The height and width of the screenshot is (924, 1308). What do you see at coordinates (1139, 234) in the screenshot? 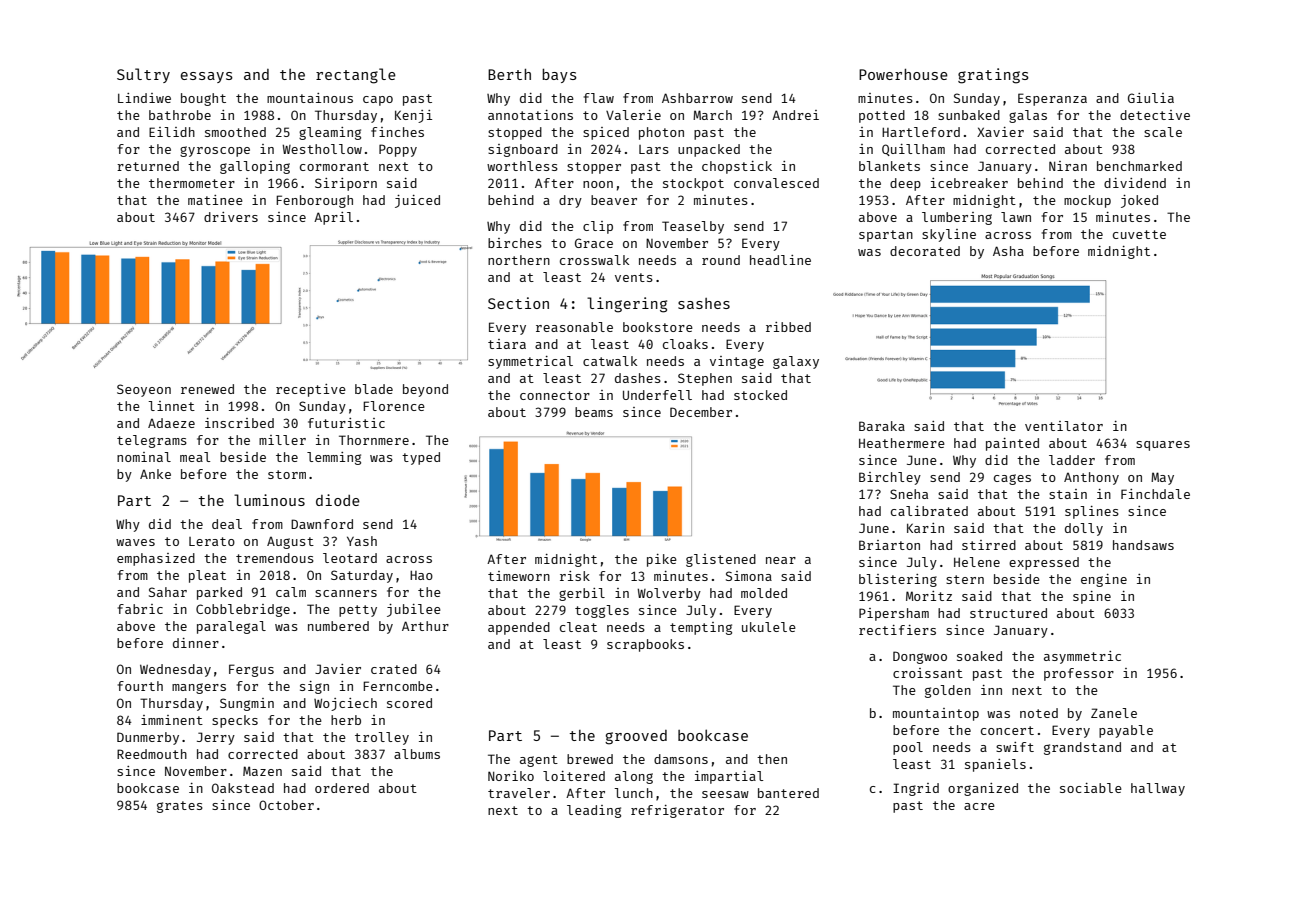
I see `cuvette` at bounding box center [1139, 234].
